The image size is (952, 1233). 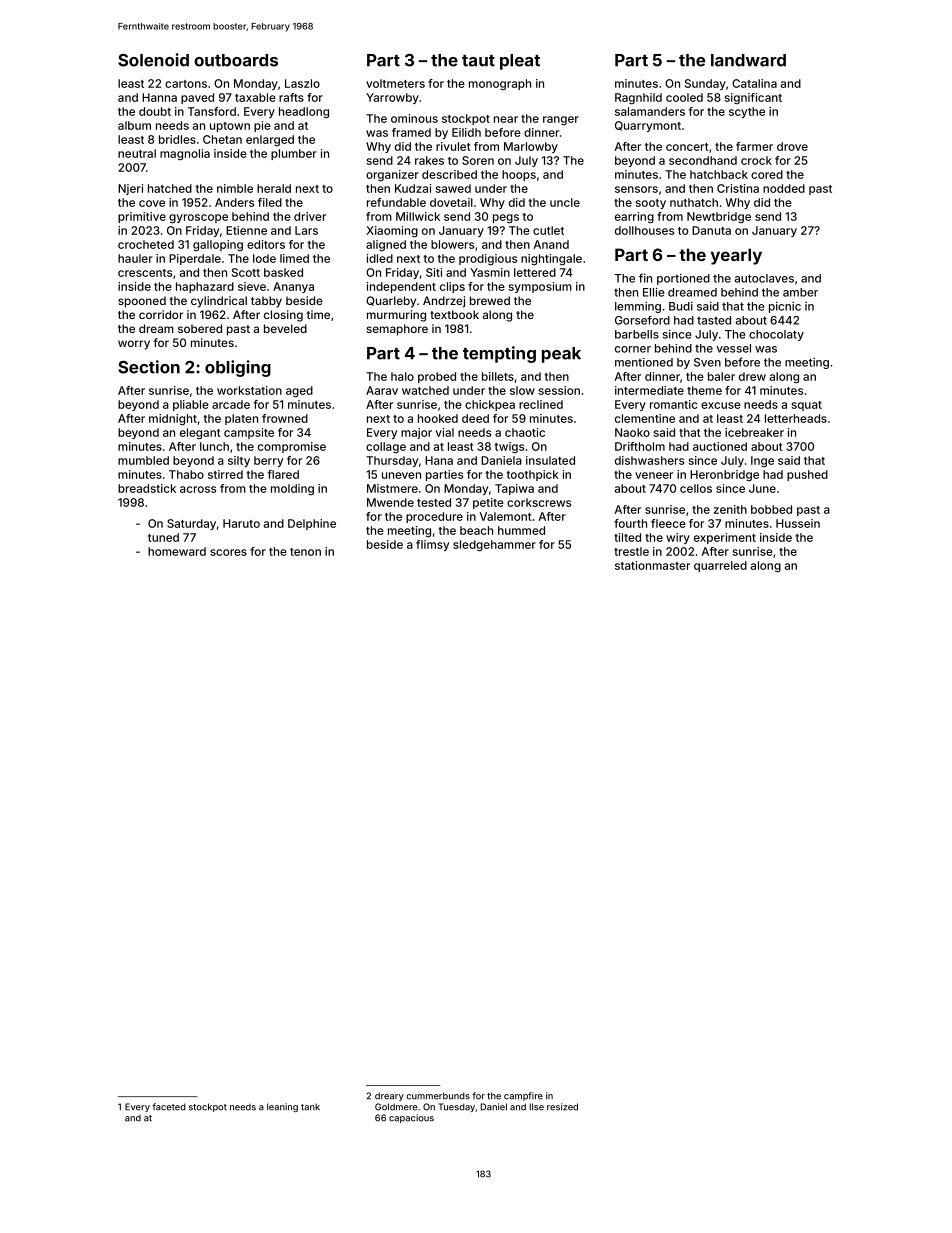 What do you see at coordinates (169, 1107) in the screenshot?
I see `faceted` at bounding box center [169, 1107].
